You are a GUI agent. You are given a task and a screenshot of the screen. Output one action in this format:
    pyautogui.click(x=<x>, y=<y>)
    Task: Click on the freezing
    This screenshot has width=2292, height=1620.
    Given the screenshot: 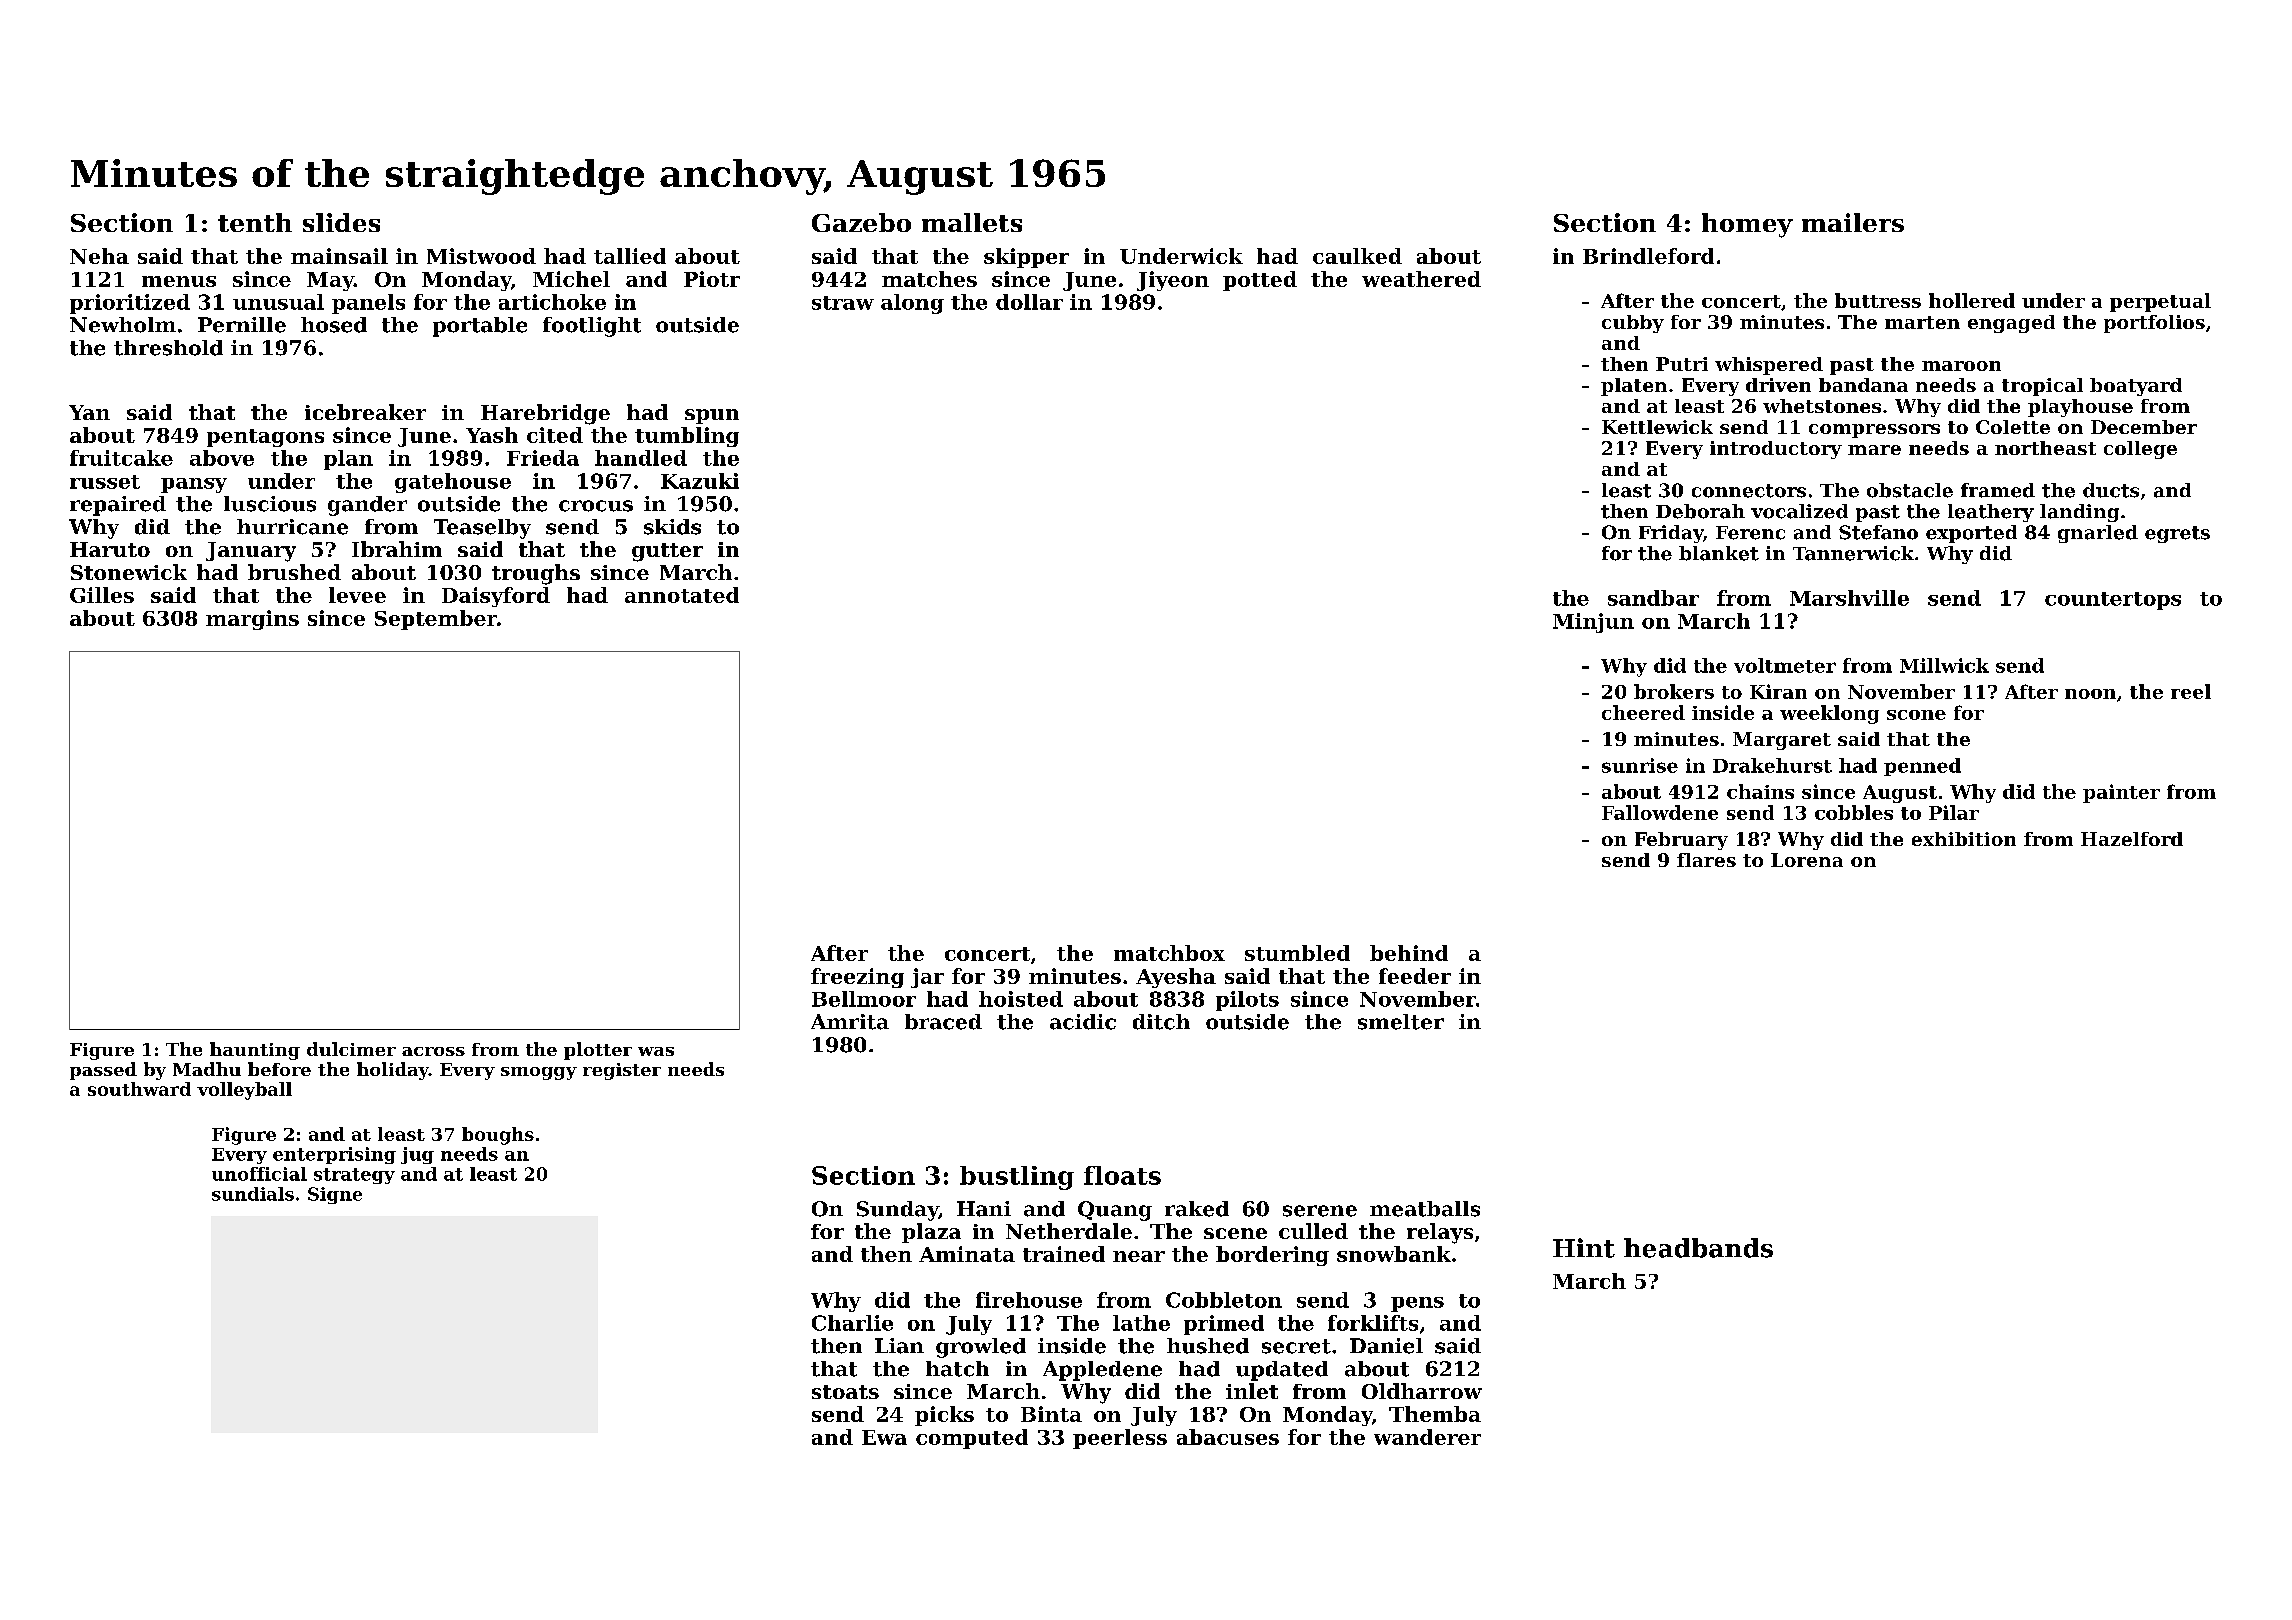 What is the action you would take?
    pyautogui.click(x=857, y=978)
